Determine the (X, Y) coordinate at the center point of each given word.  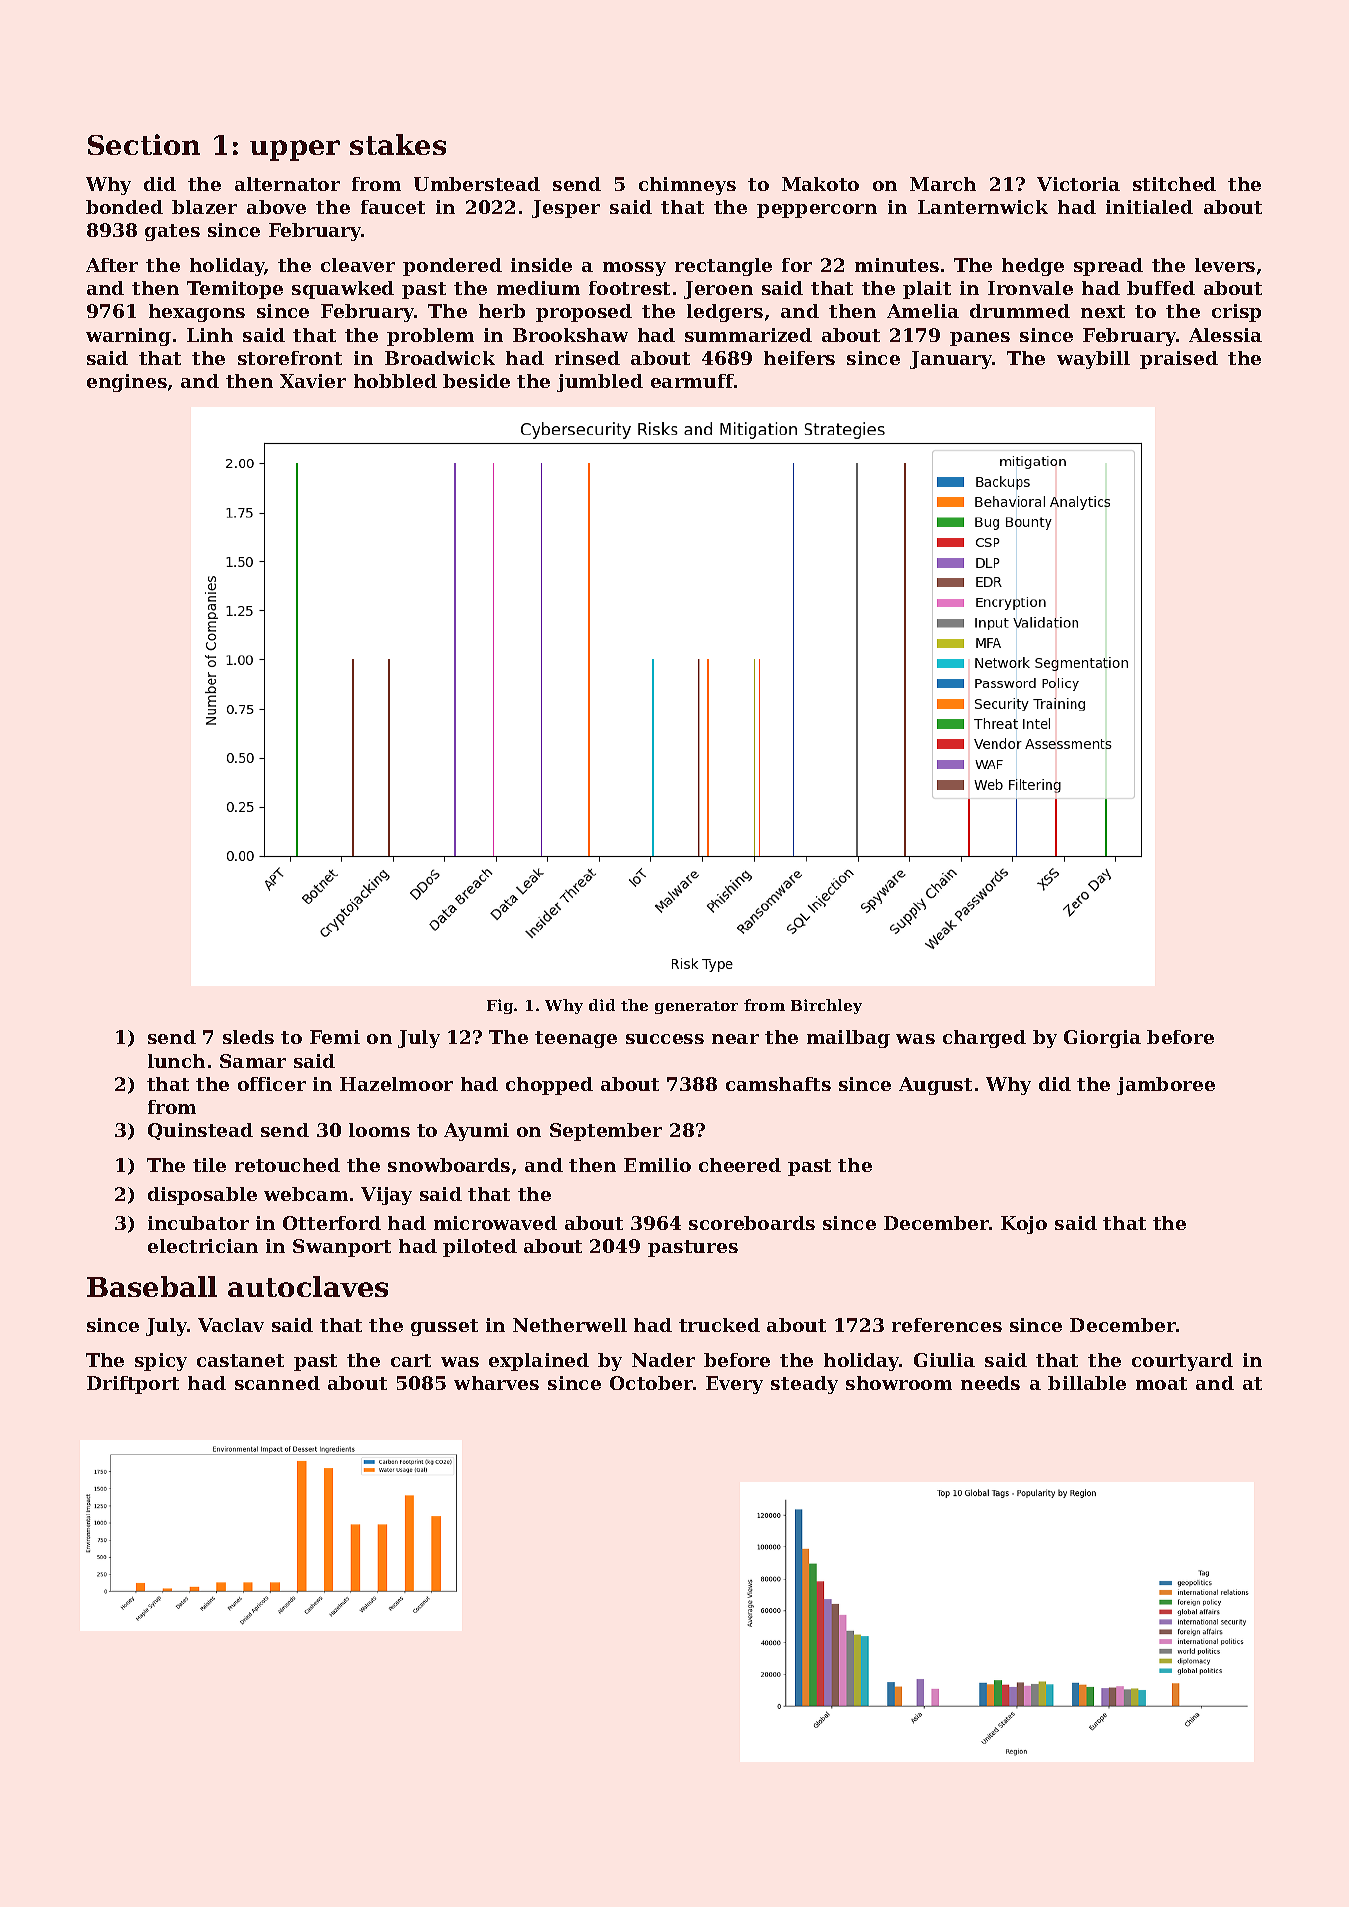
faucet (393, 207)
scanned (277, 1383)
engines (127, 383)
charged (984, 1039)
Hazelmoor (396, 1084)
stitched (1174, 184)
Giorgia (1102, 1039)
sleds (248, 1037)
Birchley (826, 1006)
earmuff (692, 381)
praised (1179, 360)
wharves (496, 1383)
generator (696, 1007)
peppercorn (817, 211)
